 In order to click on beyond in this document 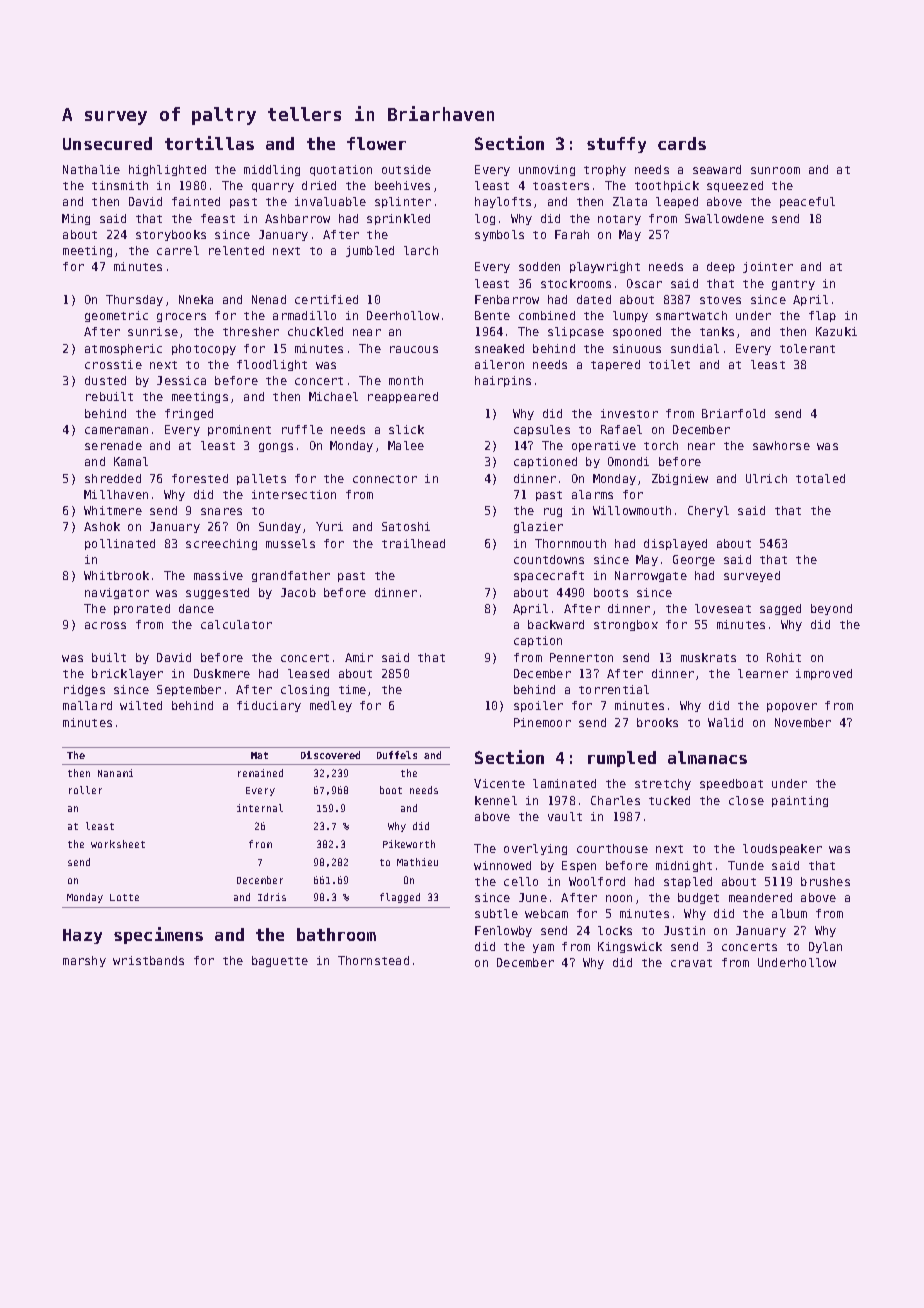, I will do `click(831, 609)`.
